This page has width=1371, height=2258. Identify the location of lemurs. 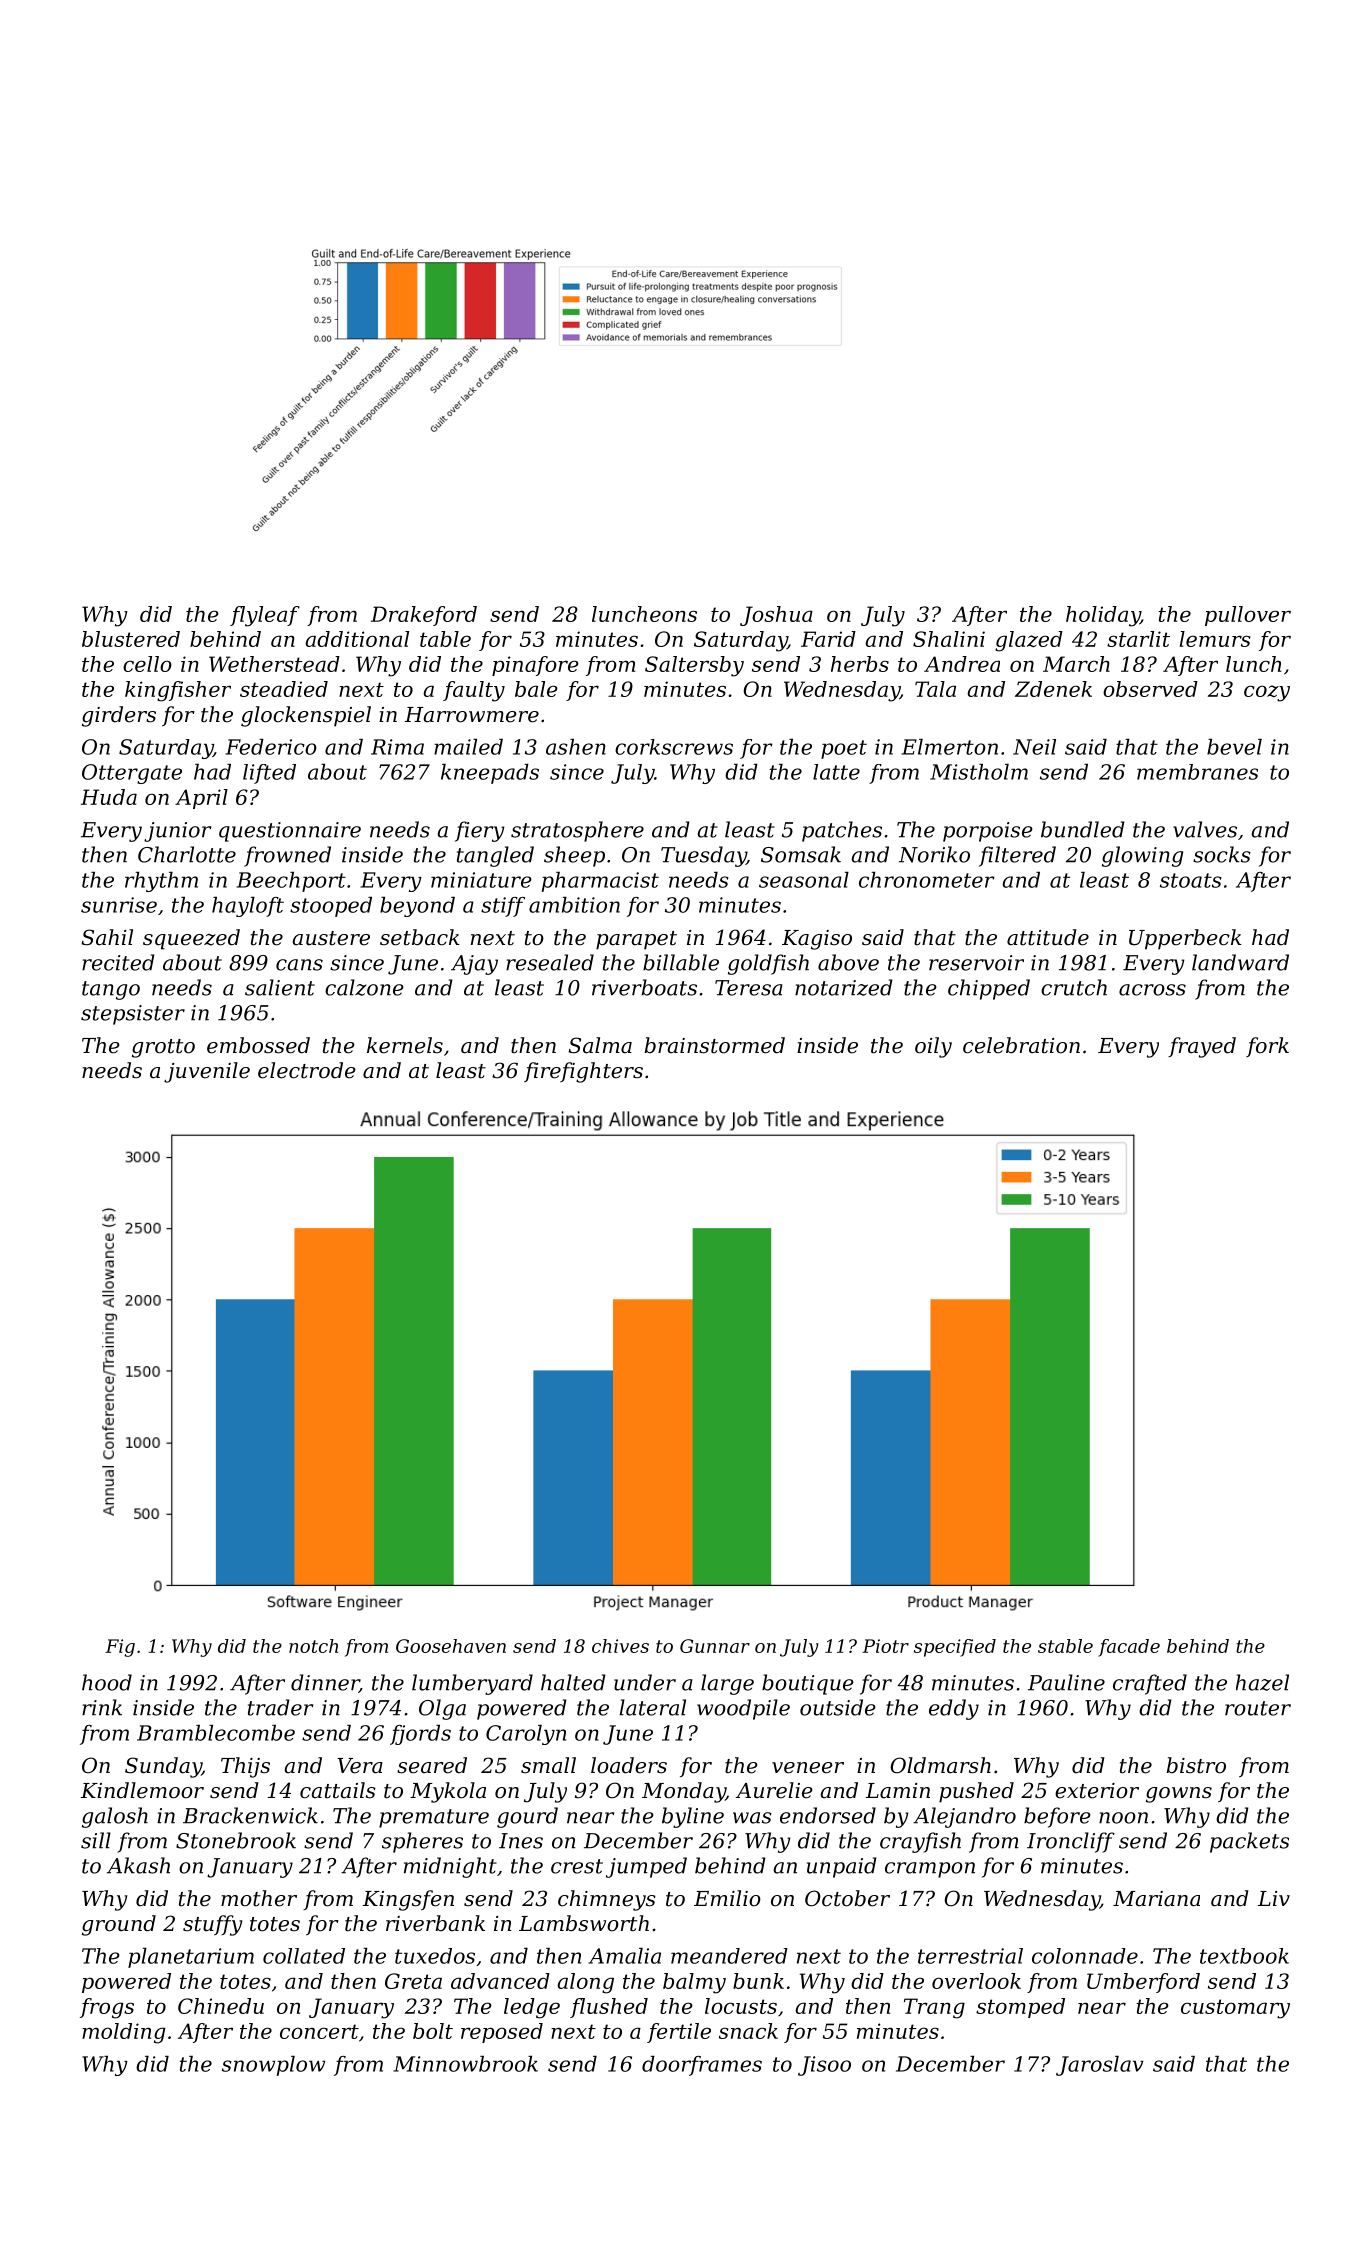
(1215, 639).
